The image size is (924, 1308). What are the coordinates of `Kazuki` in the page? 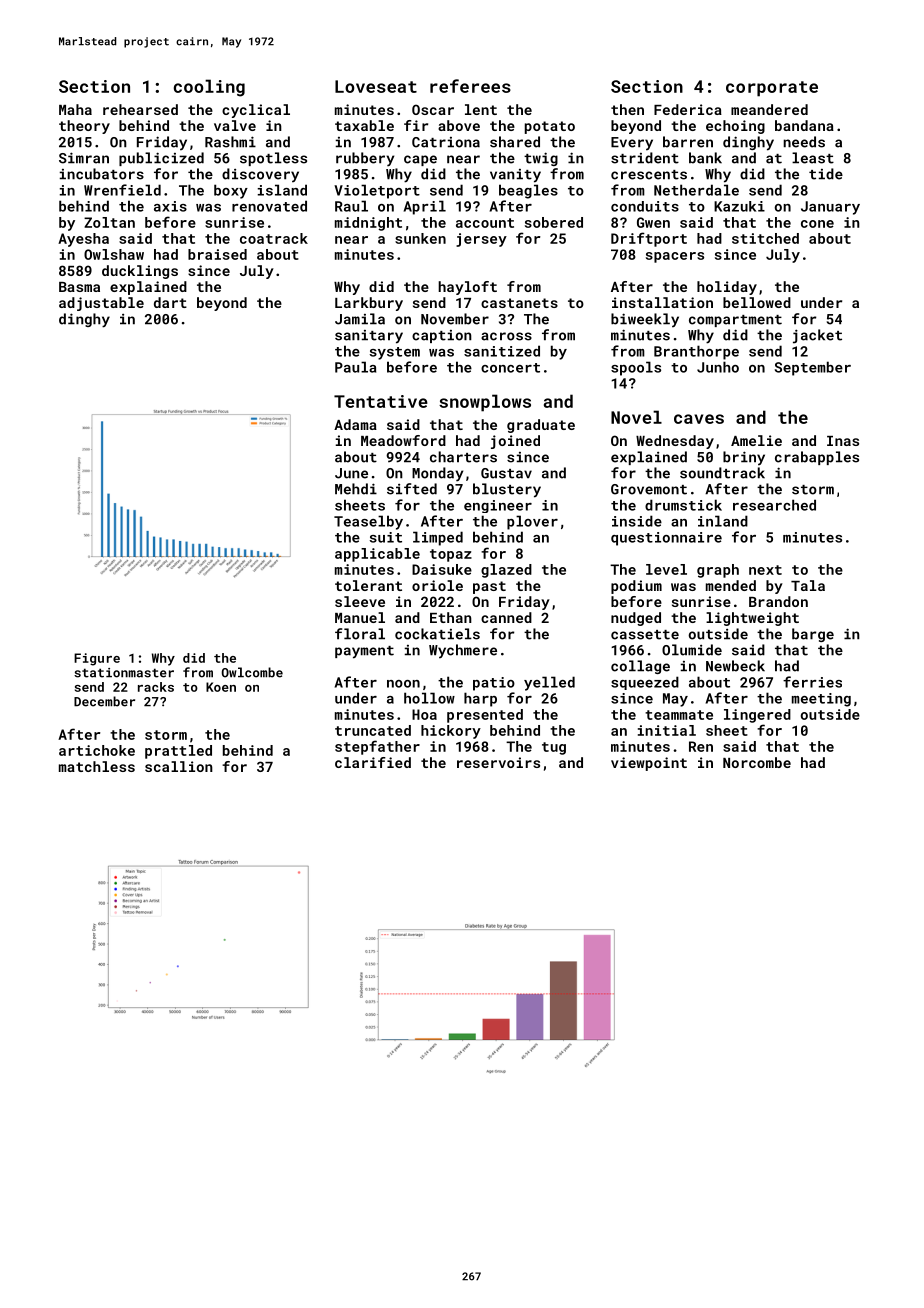 It's located at (739, 206).
